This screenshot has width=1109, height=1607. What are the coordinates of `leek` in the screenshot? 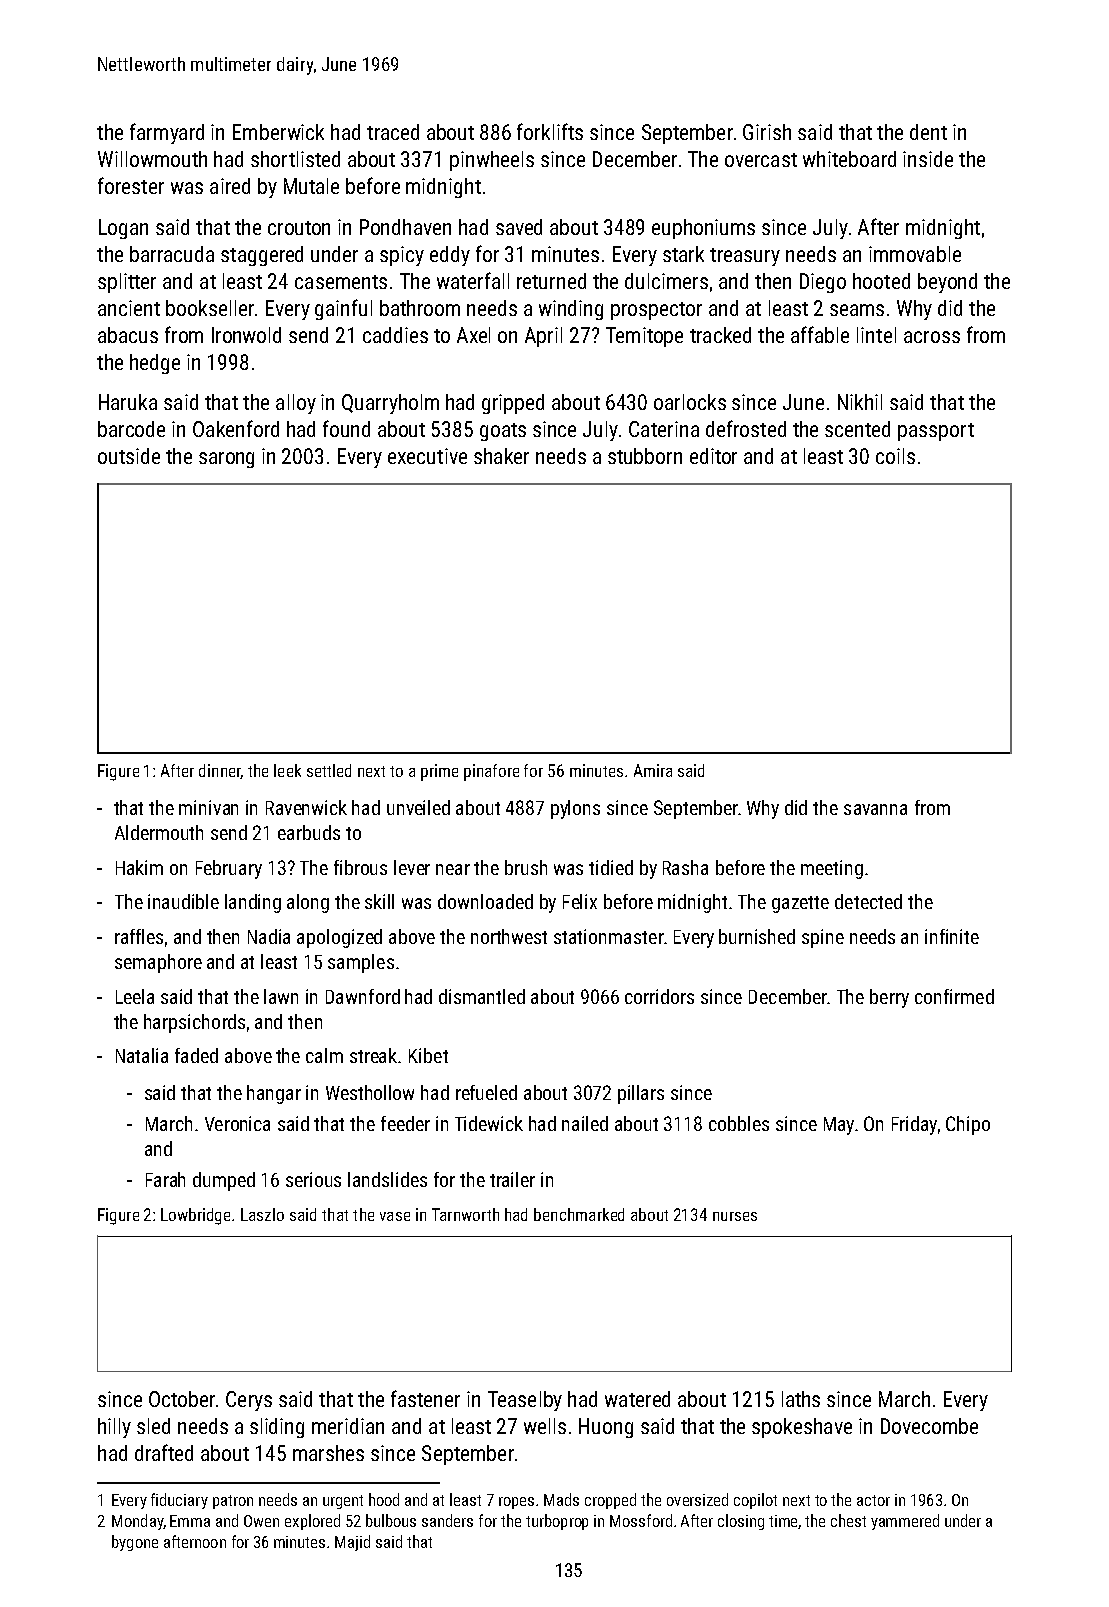 It's located at (287, 770).
